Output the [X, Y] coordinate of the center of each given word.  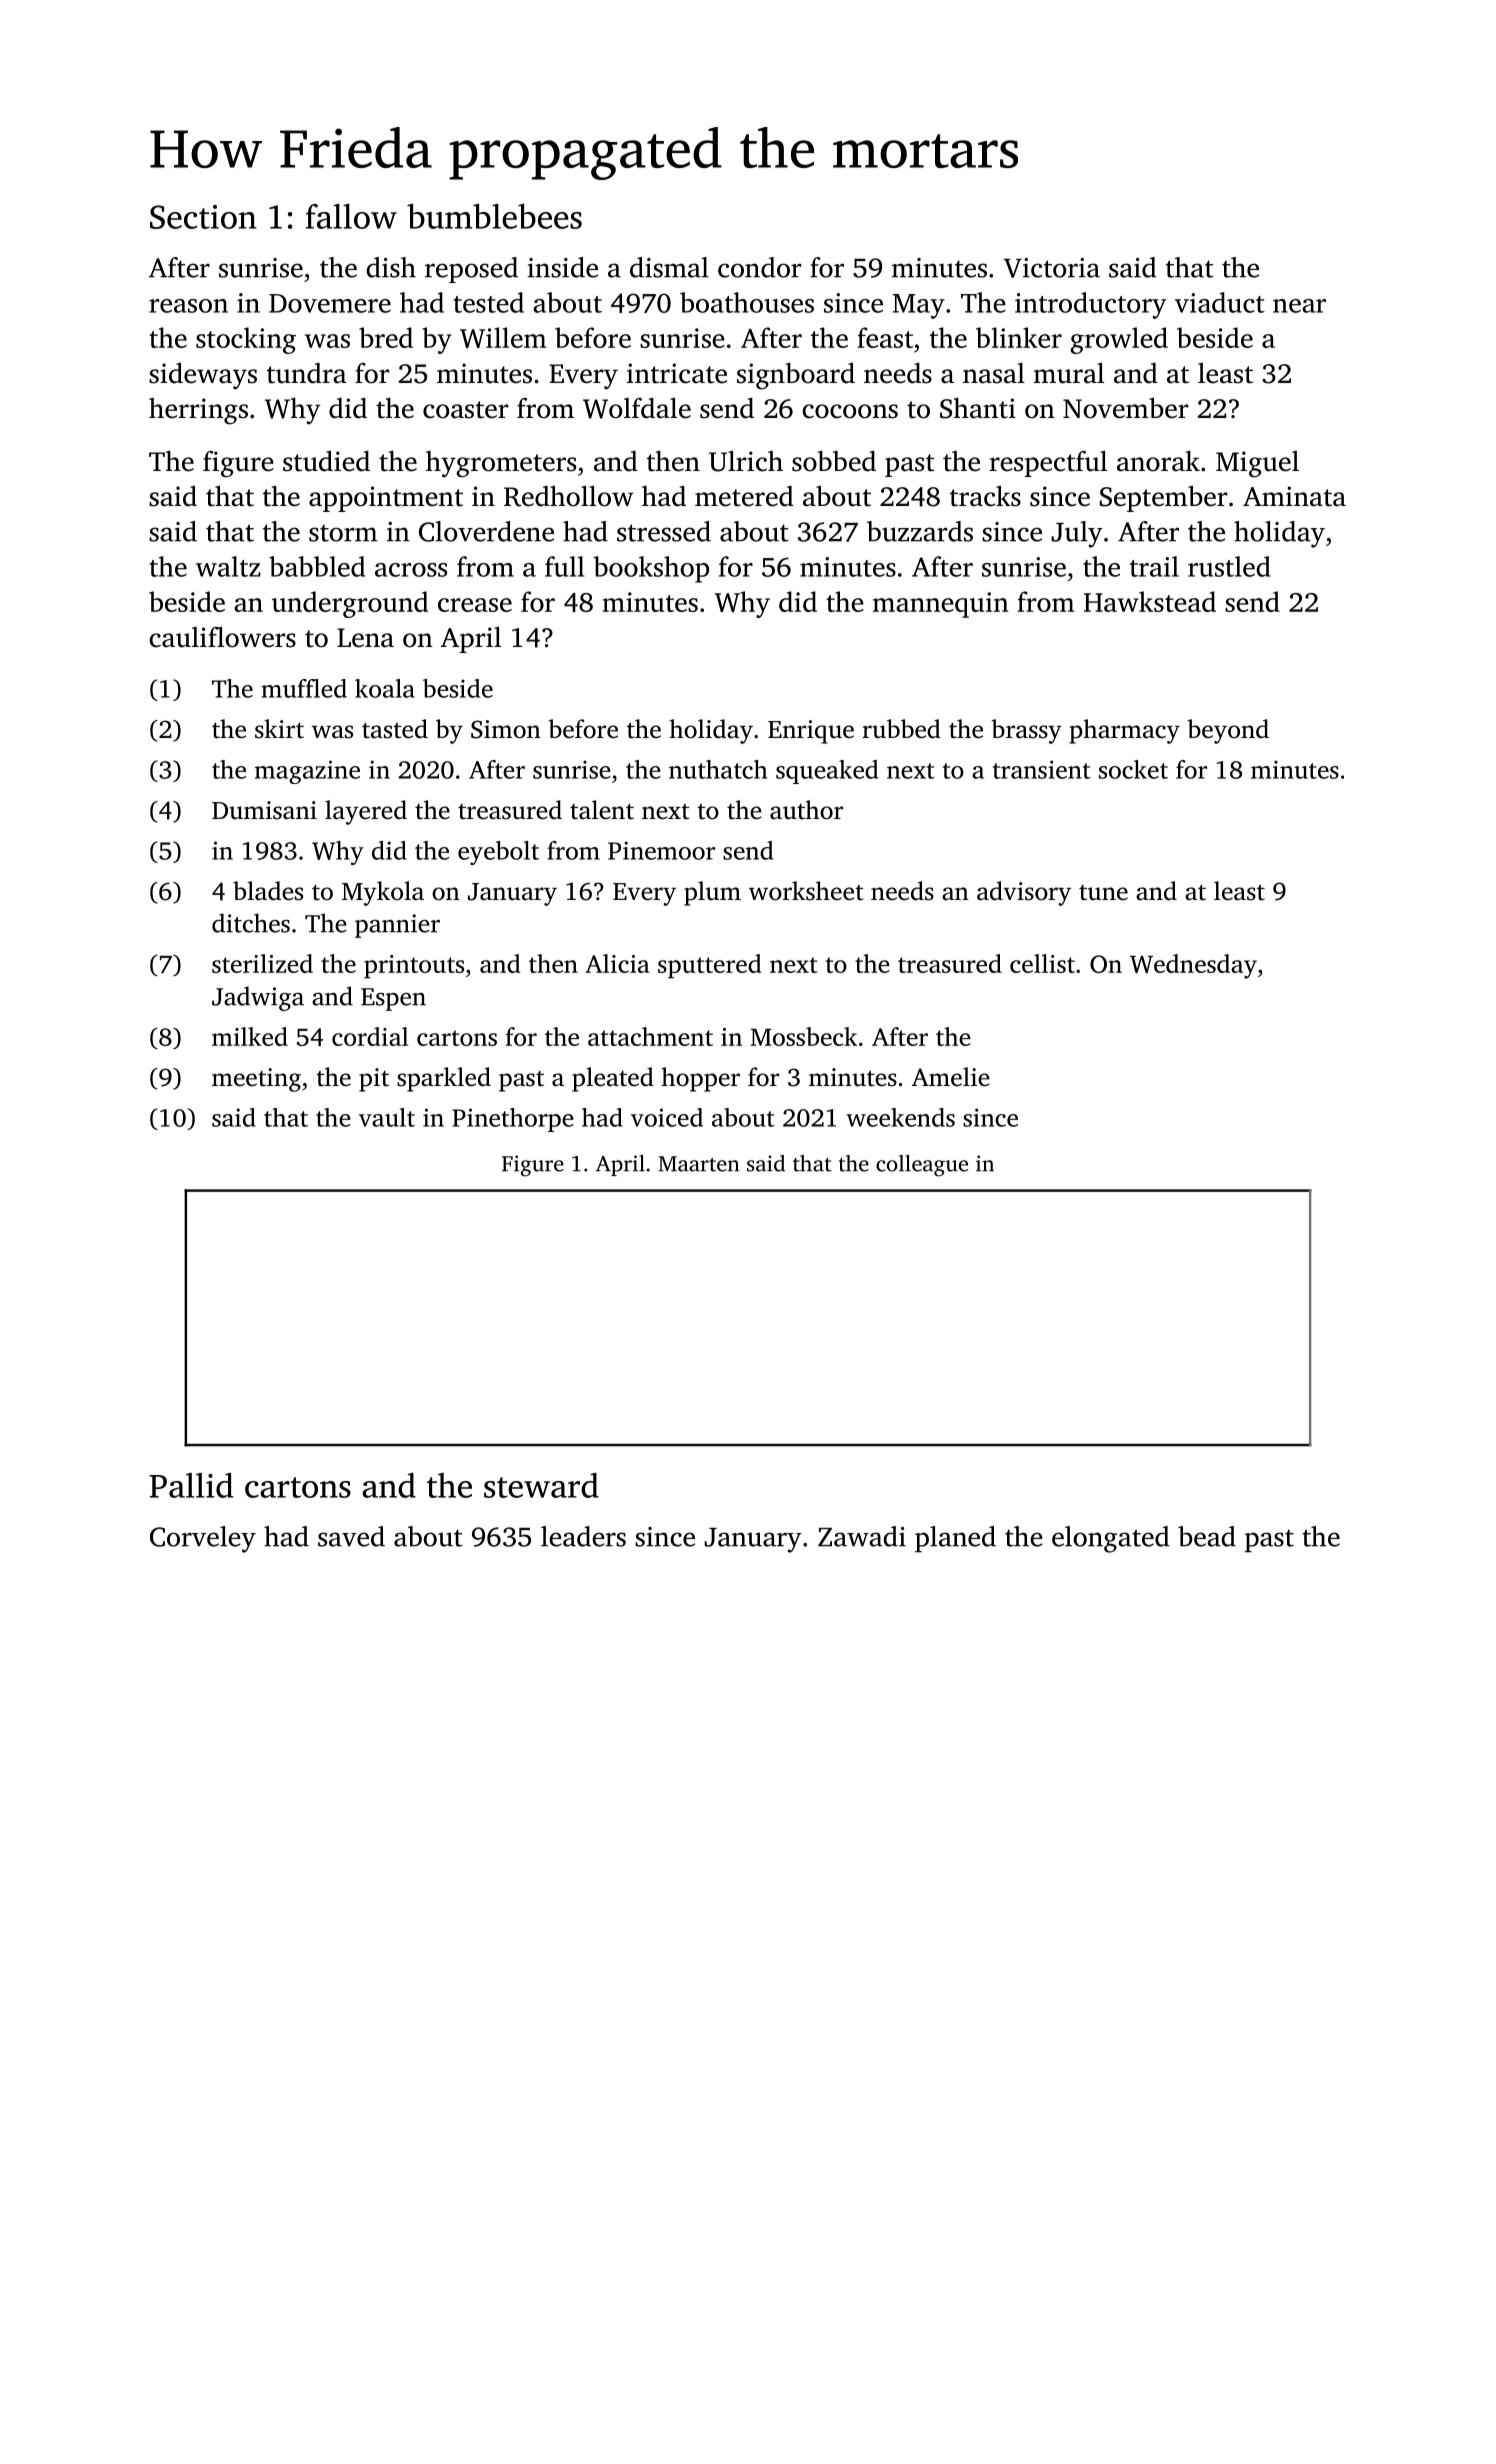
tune [1103, 893]
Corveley [203, 1539]
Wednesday [1193, 966]
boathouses [747, 302]
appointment [386, 499]
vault [387, 1117]
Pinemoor [661, 850]
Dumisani [264, 810]
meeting [256, 1080]
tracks [985, 496]
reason [188, 306]
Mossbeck [804, 1036]
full [564, 566]
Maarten [699, 1164]
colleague [922, 1166]
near [1299, 306]
